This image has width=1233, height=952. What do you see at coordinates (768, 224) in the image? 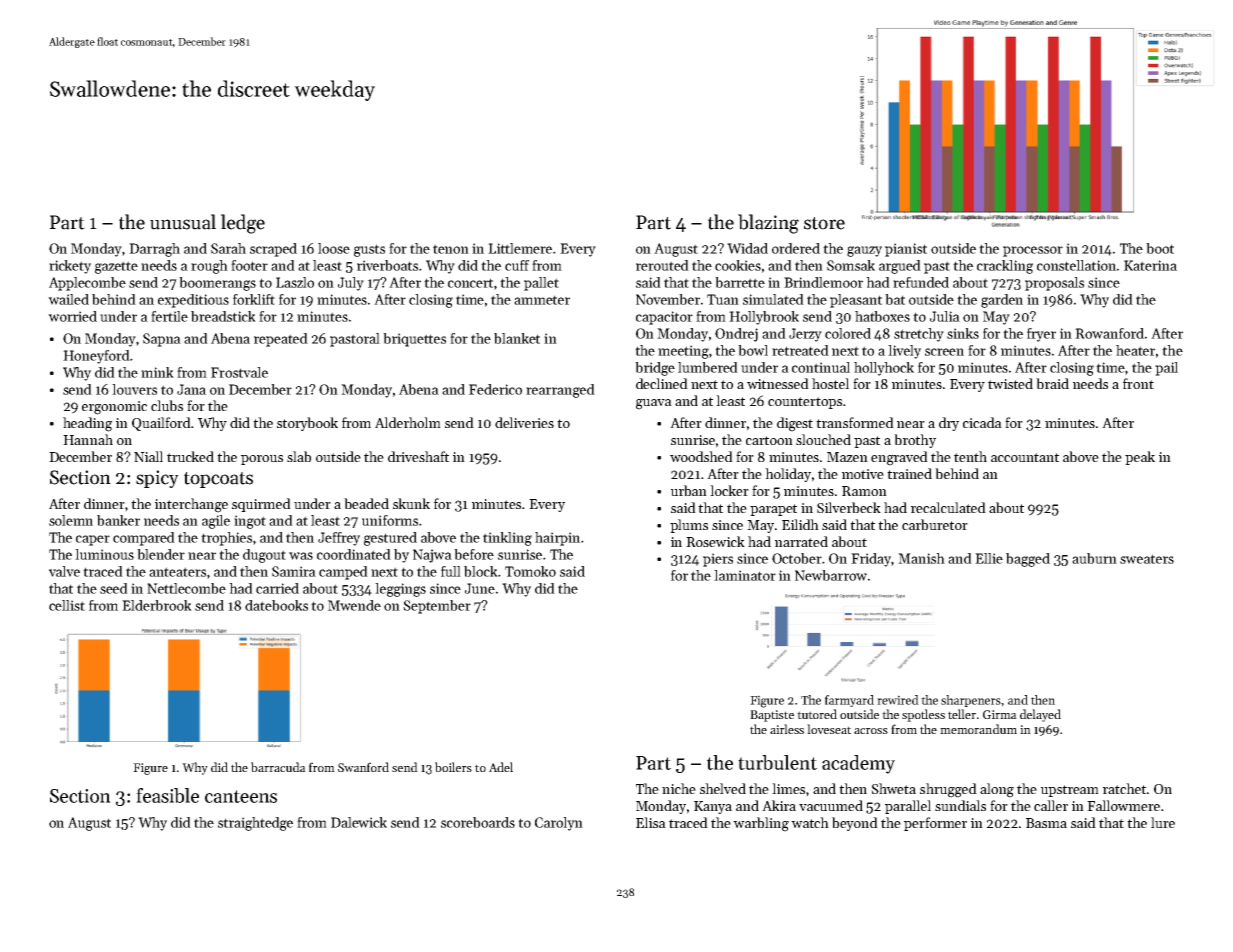
I see `blazing` at bounding box center [768, 224].
